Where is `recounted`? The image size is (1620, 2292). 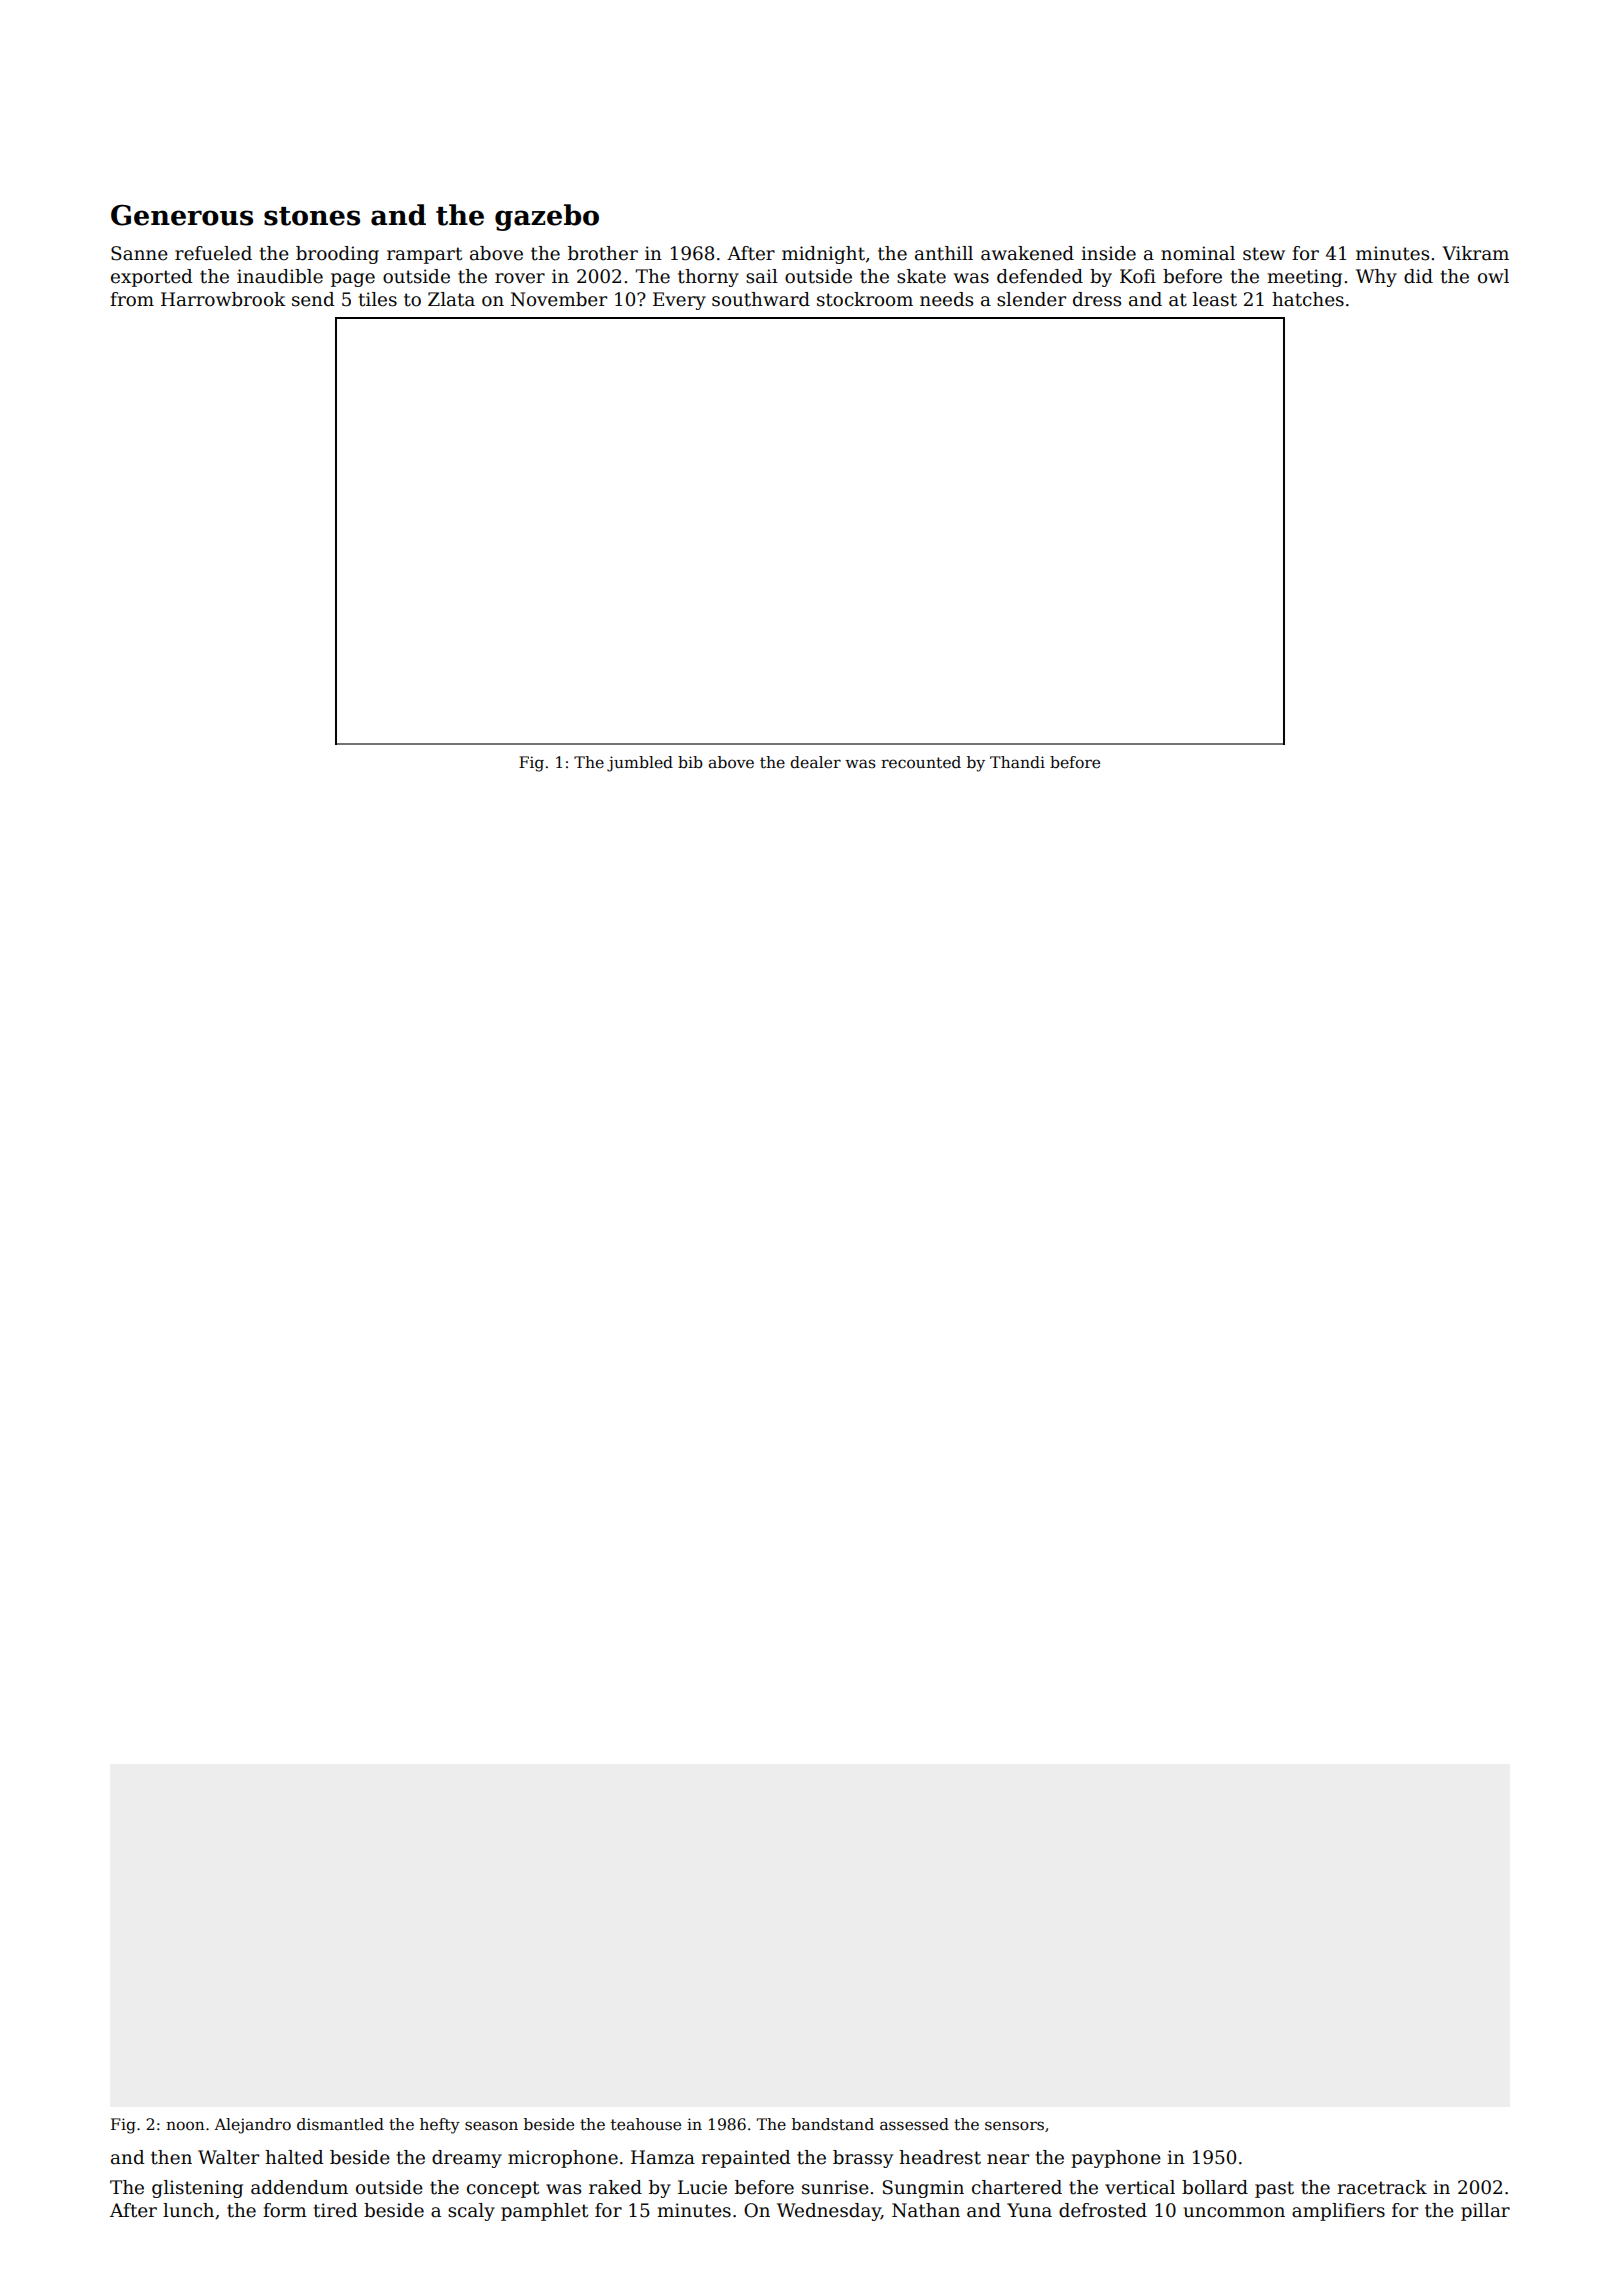 recounted is located at coordinates (921, 762).
